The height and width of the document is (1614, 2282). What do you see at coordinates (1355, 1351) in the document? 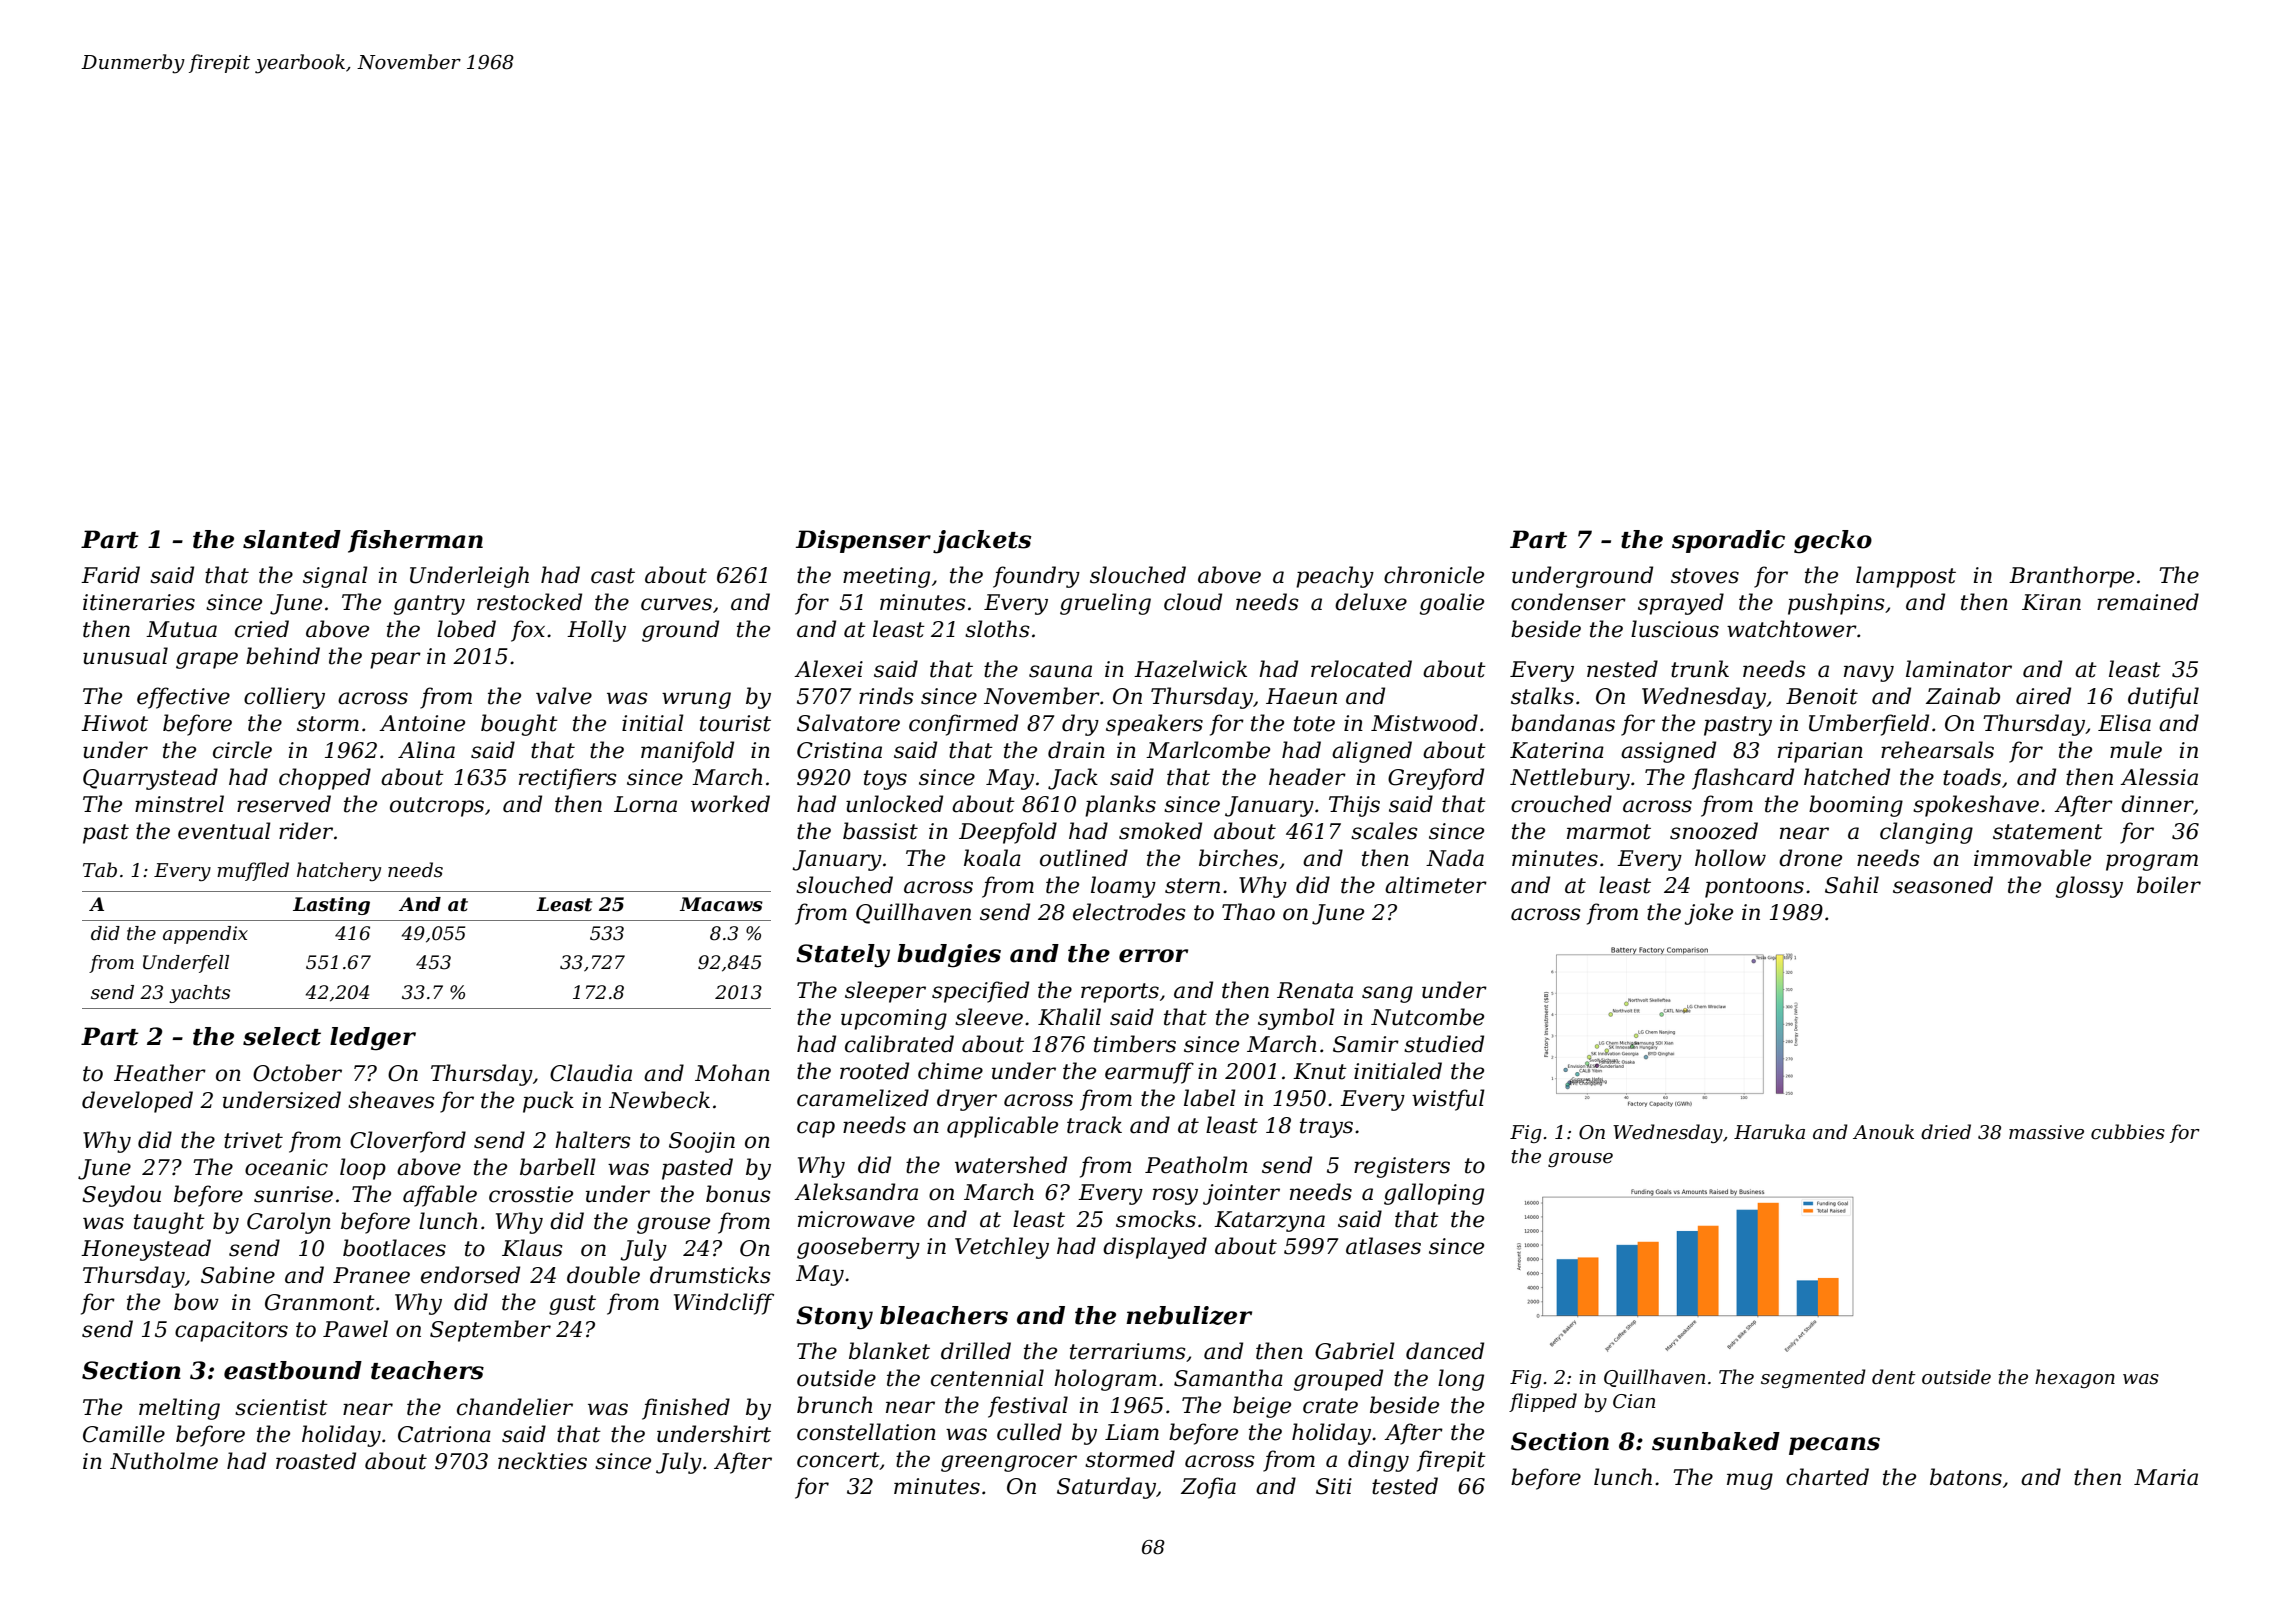
I see `Gabriel` at bounding box center [1355, 1351].
